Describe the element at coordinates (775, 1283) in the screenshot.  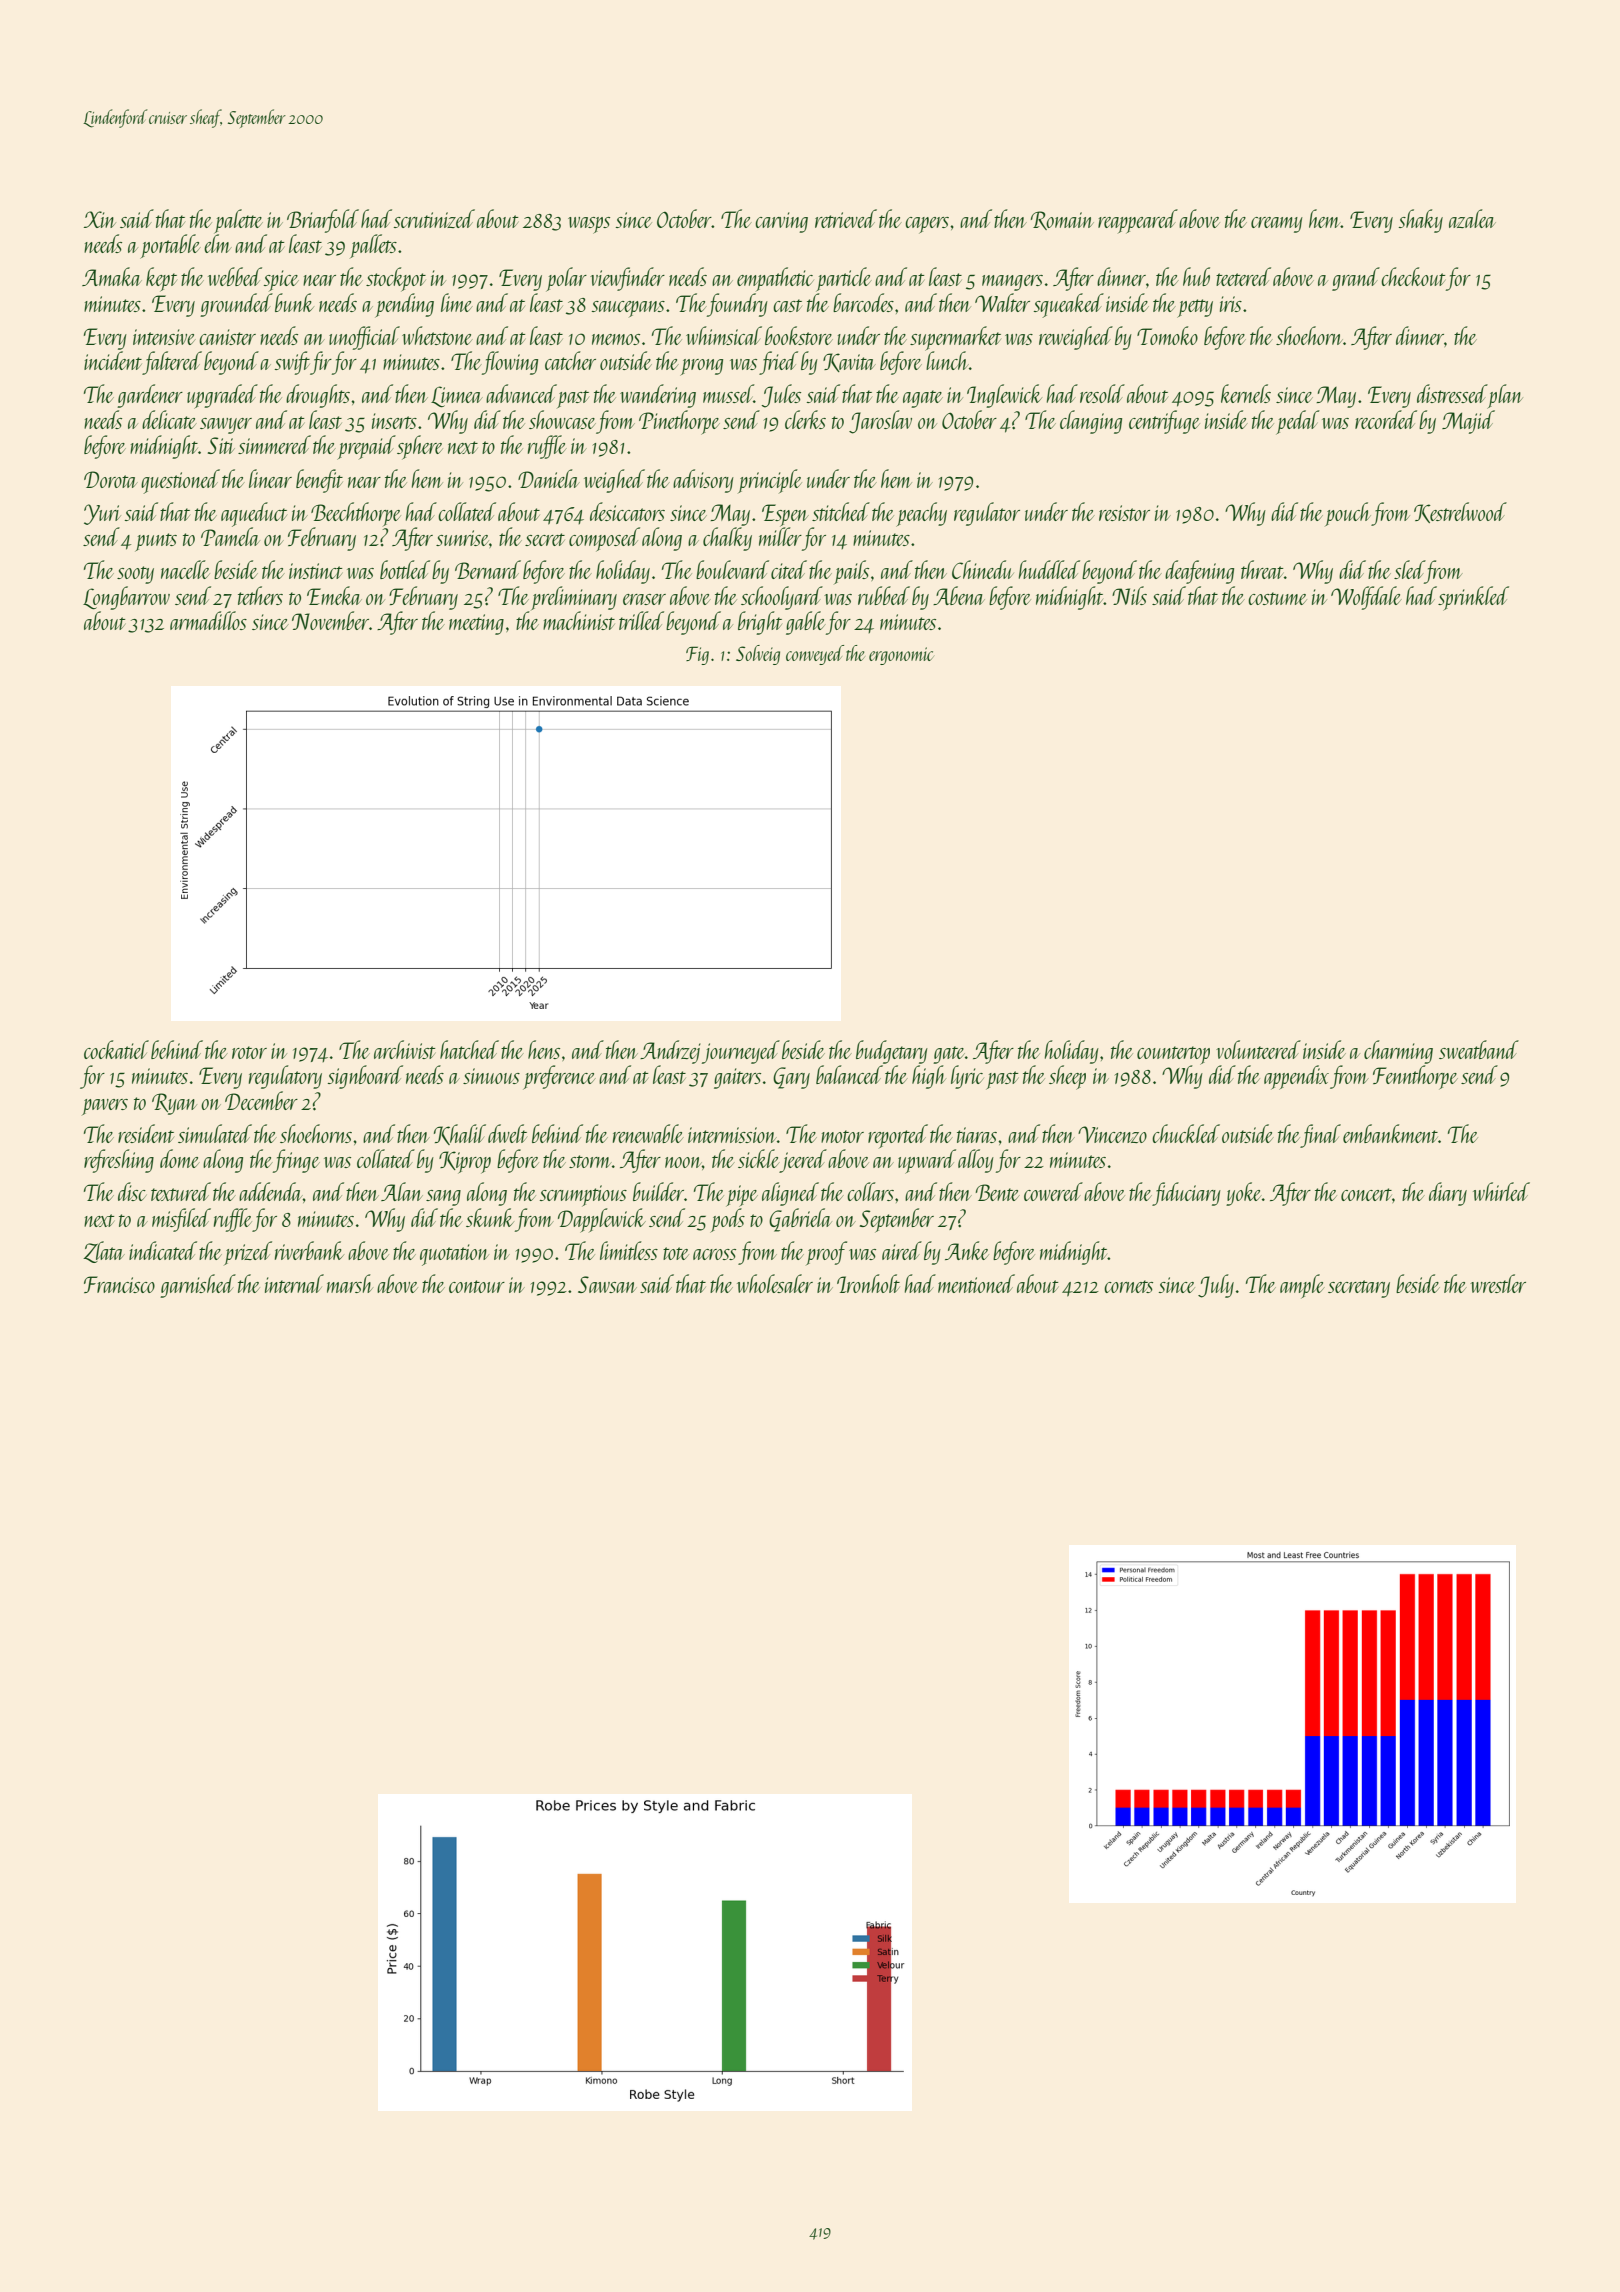
I see `wholesaler` at that location.
